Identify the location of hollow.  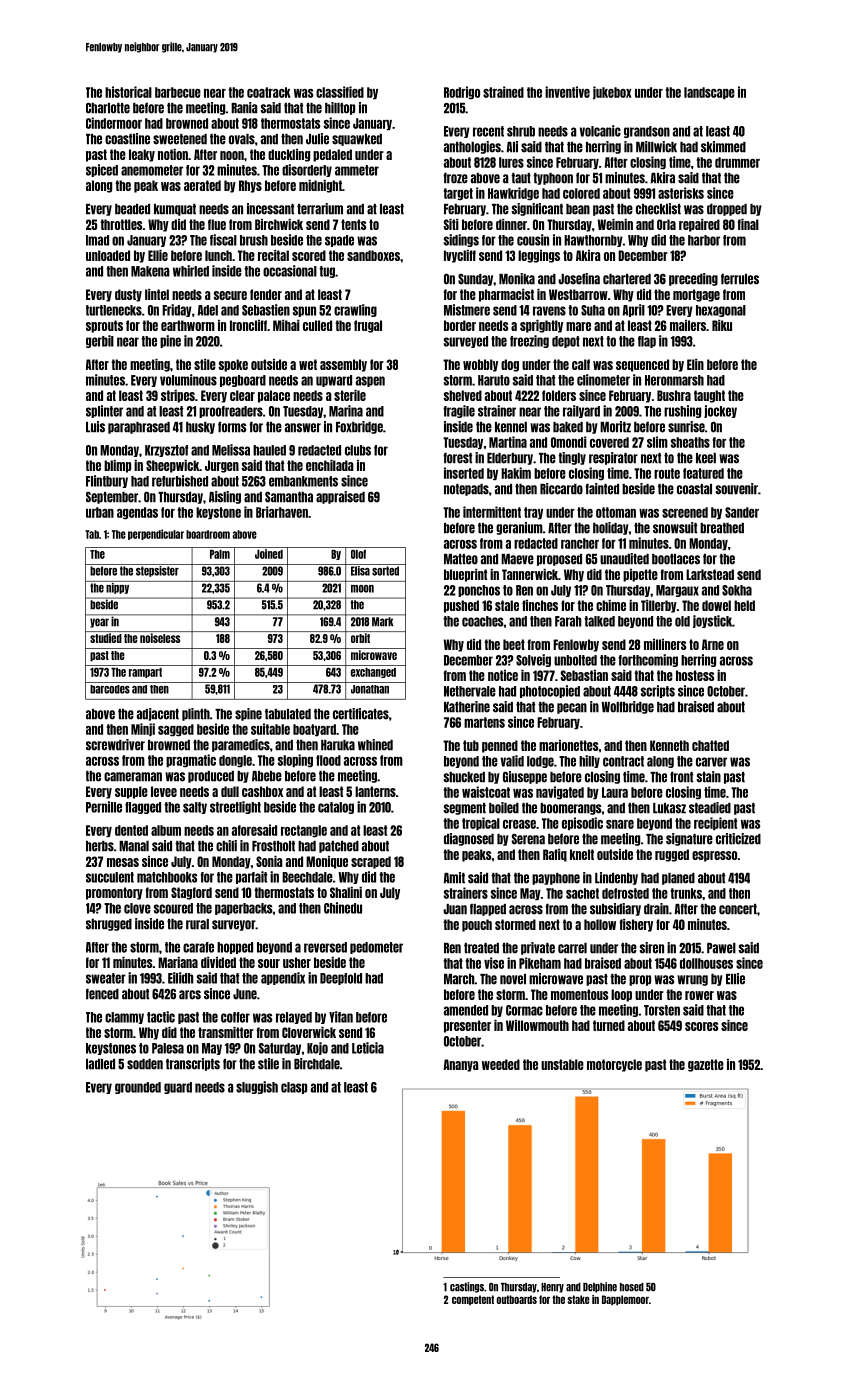
(600, 924).
